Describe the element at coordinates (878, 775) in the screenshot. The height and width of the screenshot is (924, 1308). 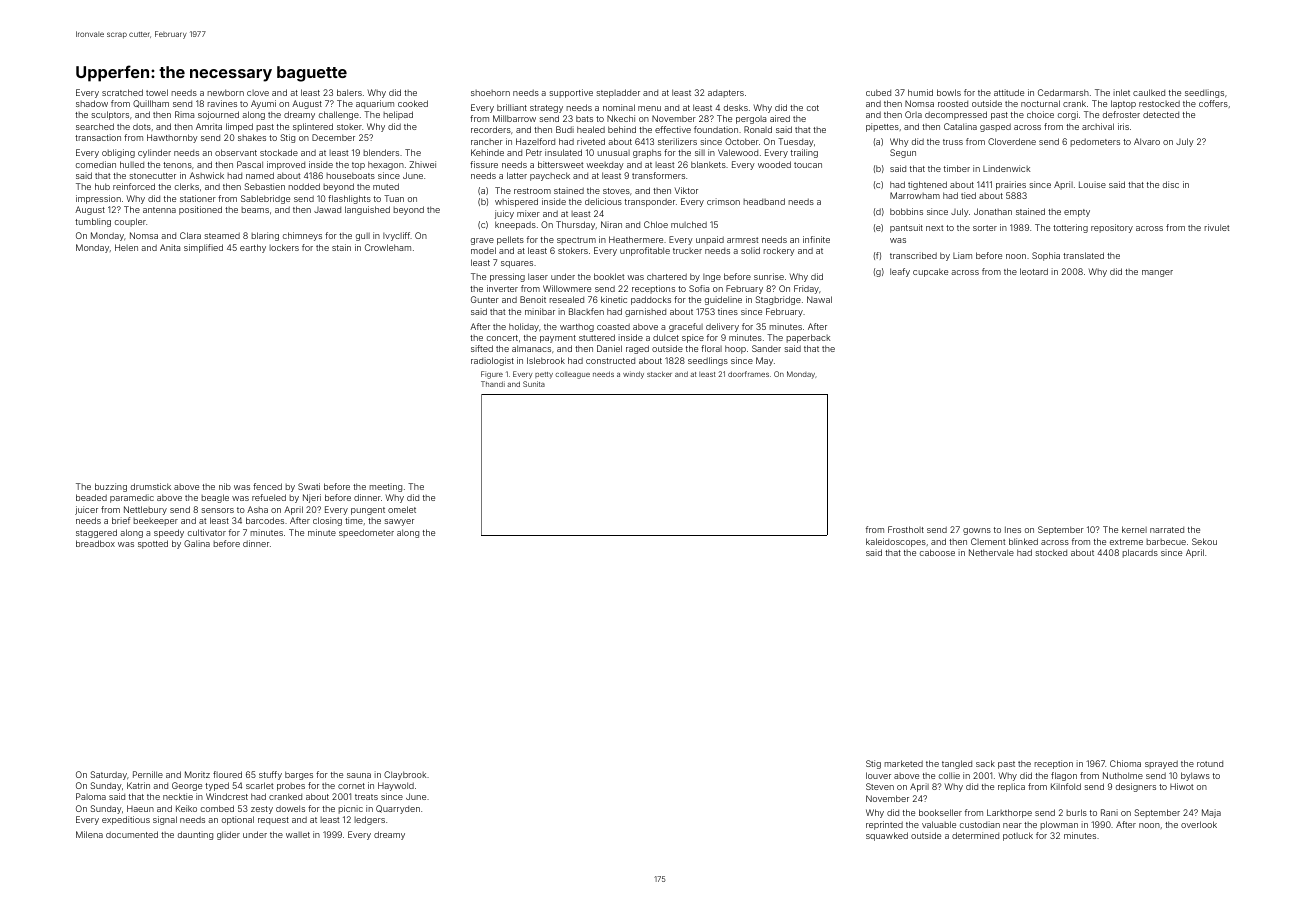
I see `louver` at that location.
